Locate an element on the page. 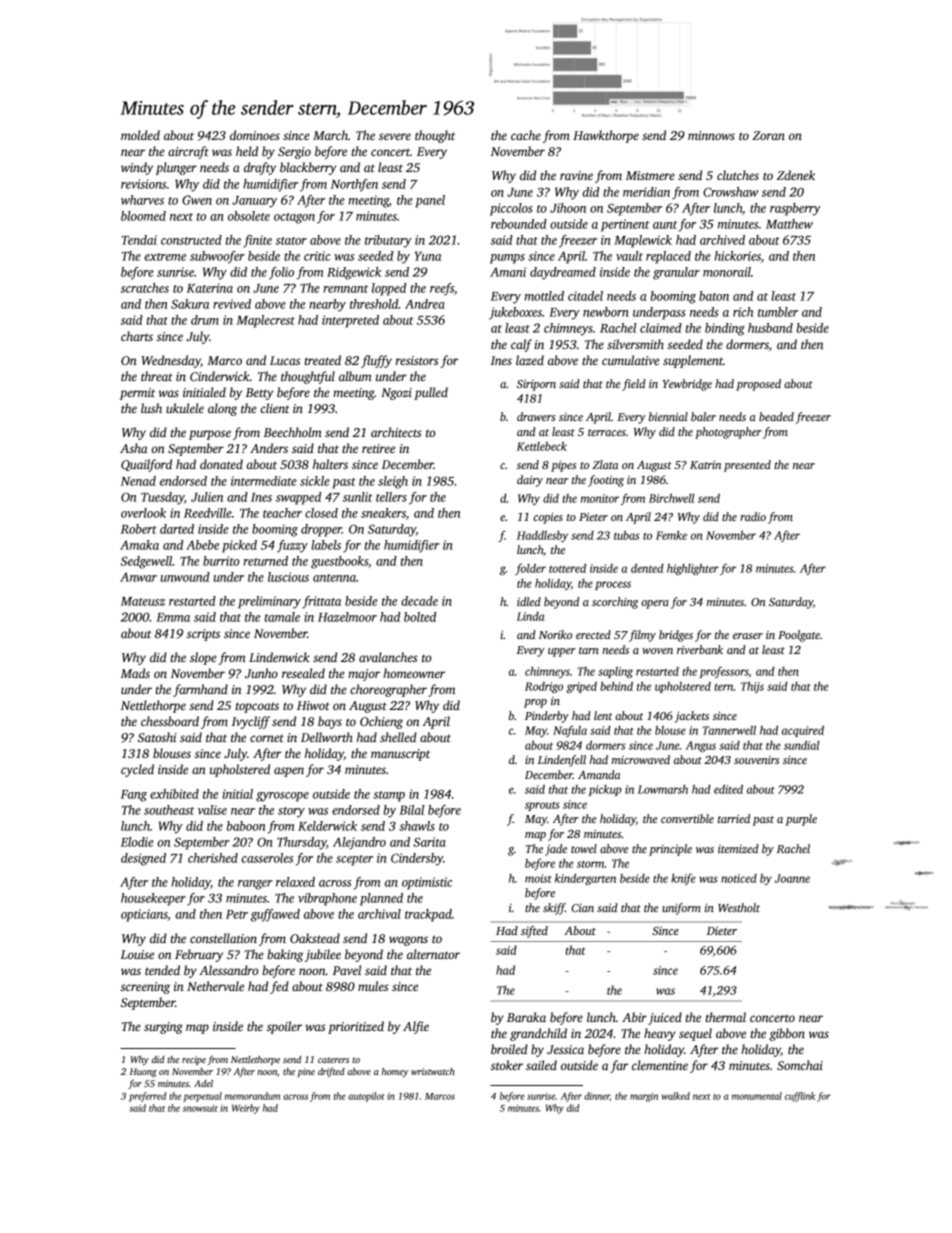 This document has width=952, height=1233. Siriporn is located at coordinates (536, 385).
